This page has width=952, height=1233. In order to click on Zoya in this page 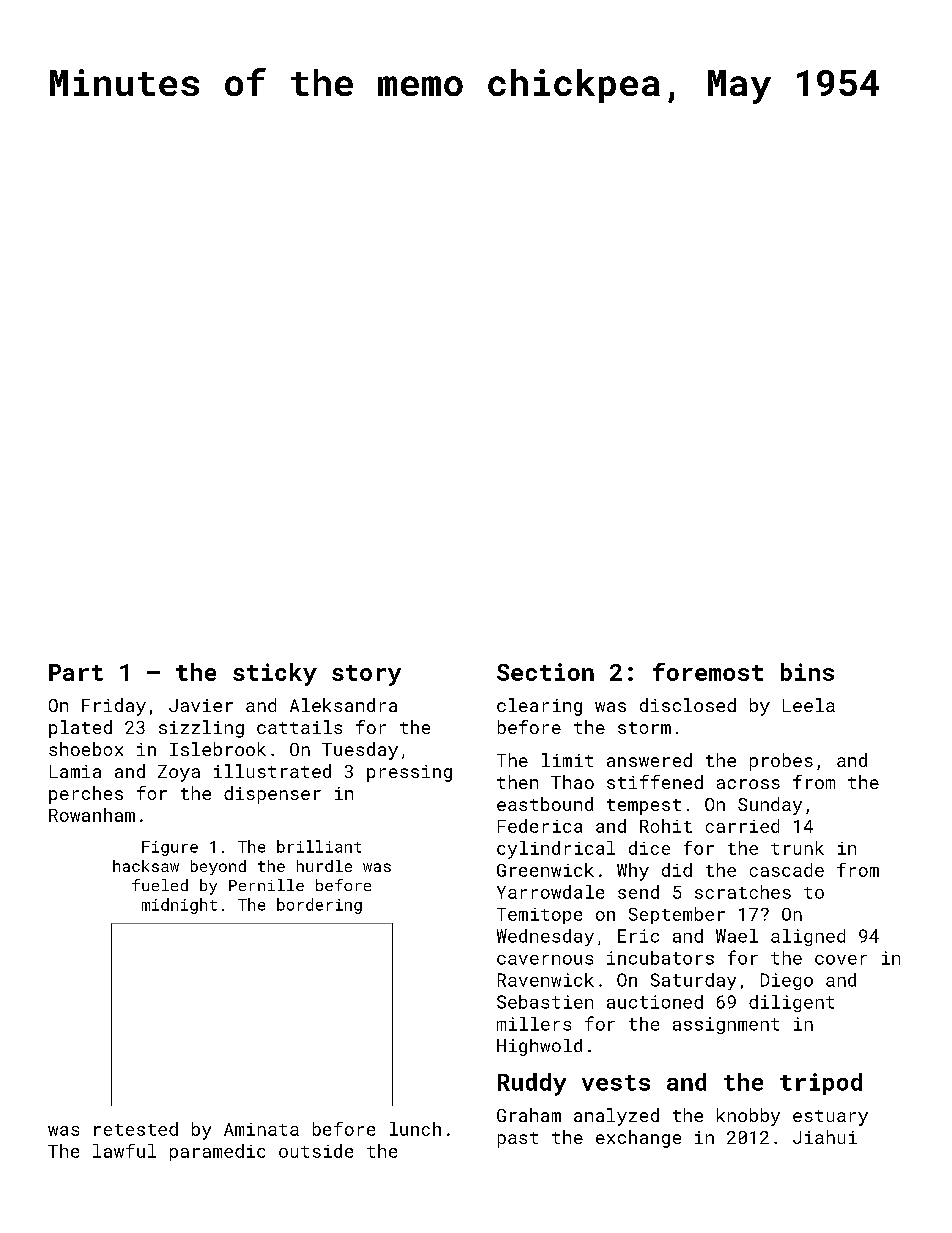, I will do `click(179, 773)`.
